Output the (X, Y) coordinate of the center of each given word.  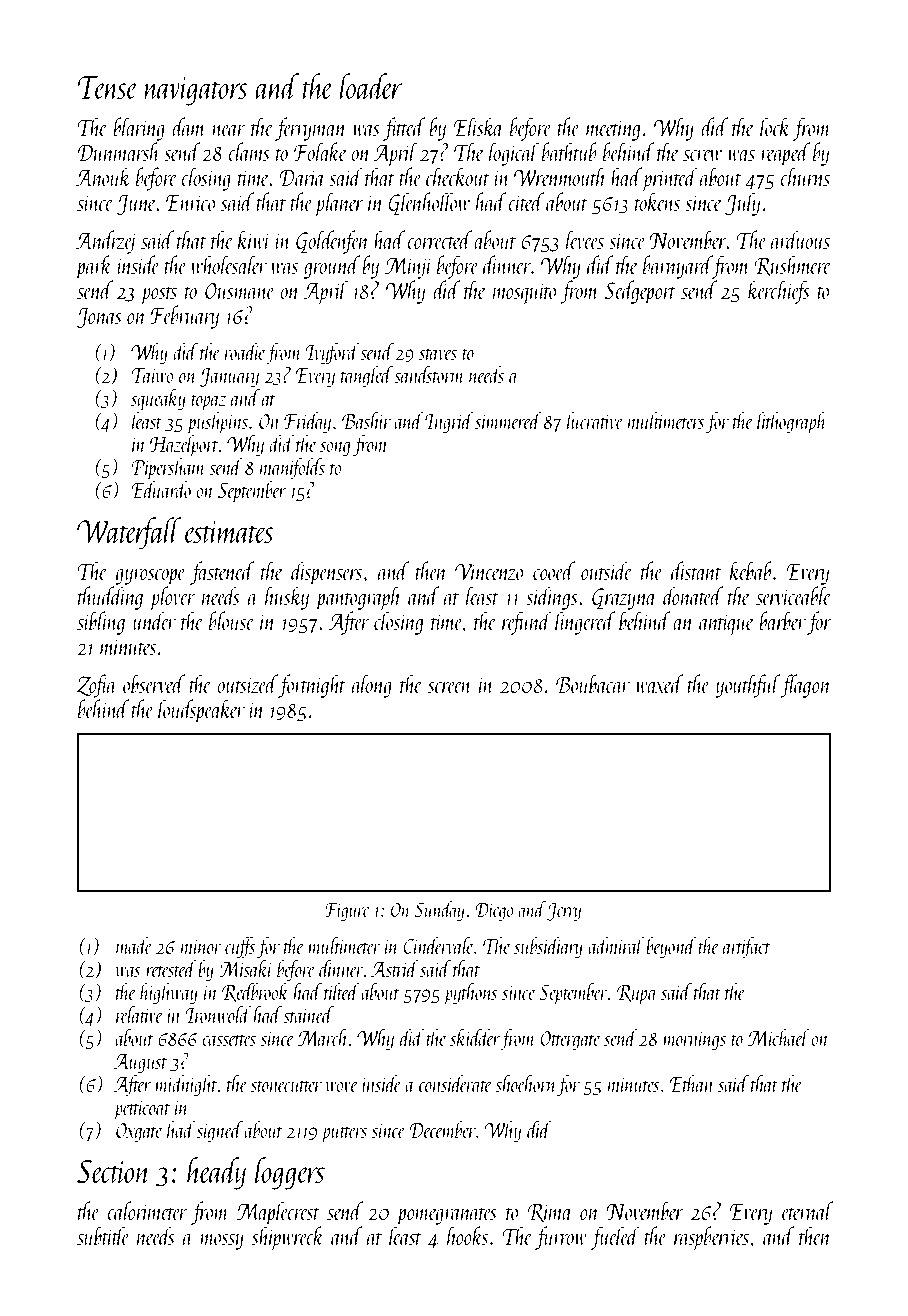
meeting (613, 130)
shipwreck (288, 1238)
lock (775, 126)
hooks (467, 1235)
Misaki (246, 968)
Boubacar (593, 683)
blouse (232, 620)
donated (693, 595)
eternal (807, 1210)
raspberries (711, 1238)
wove (341, 1087)
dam (188, 126)
